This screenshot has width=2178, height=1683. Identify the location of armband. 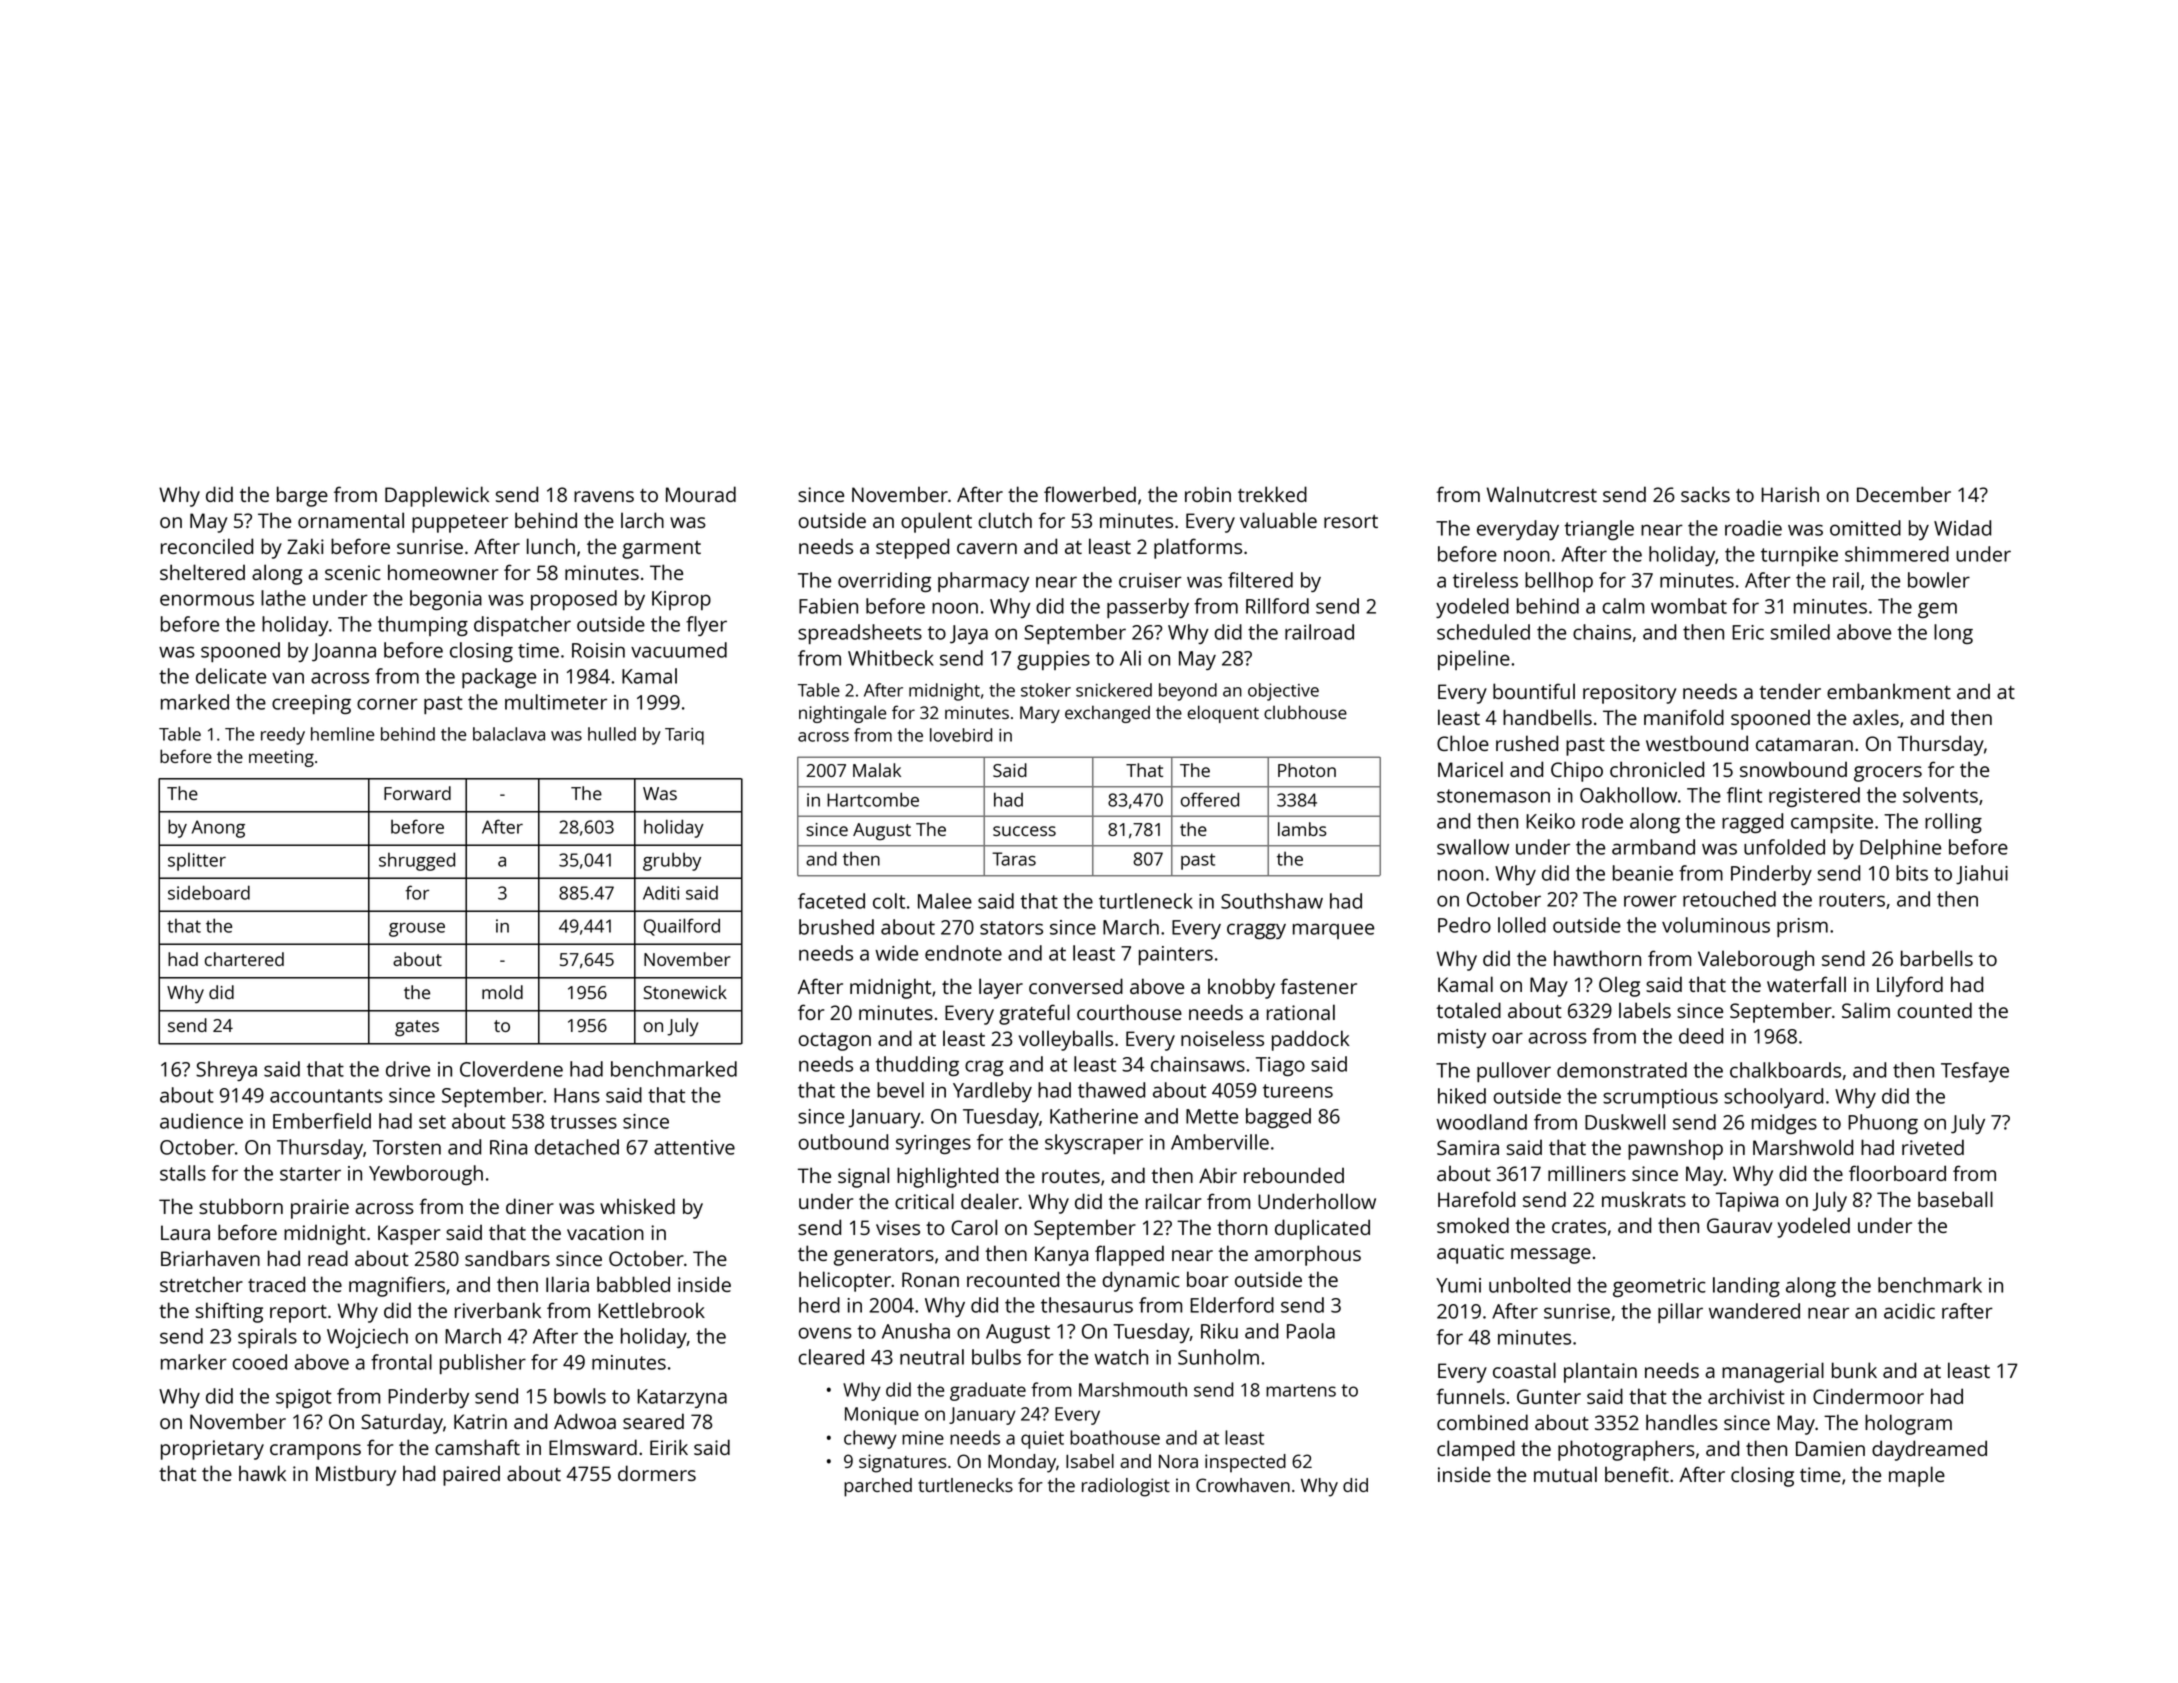
(1653, 847).
